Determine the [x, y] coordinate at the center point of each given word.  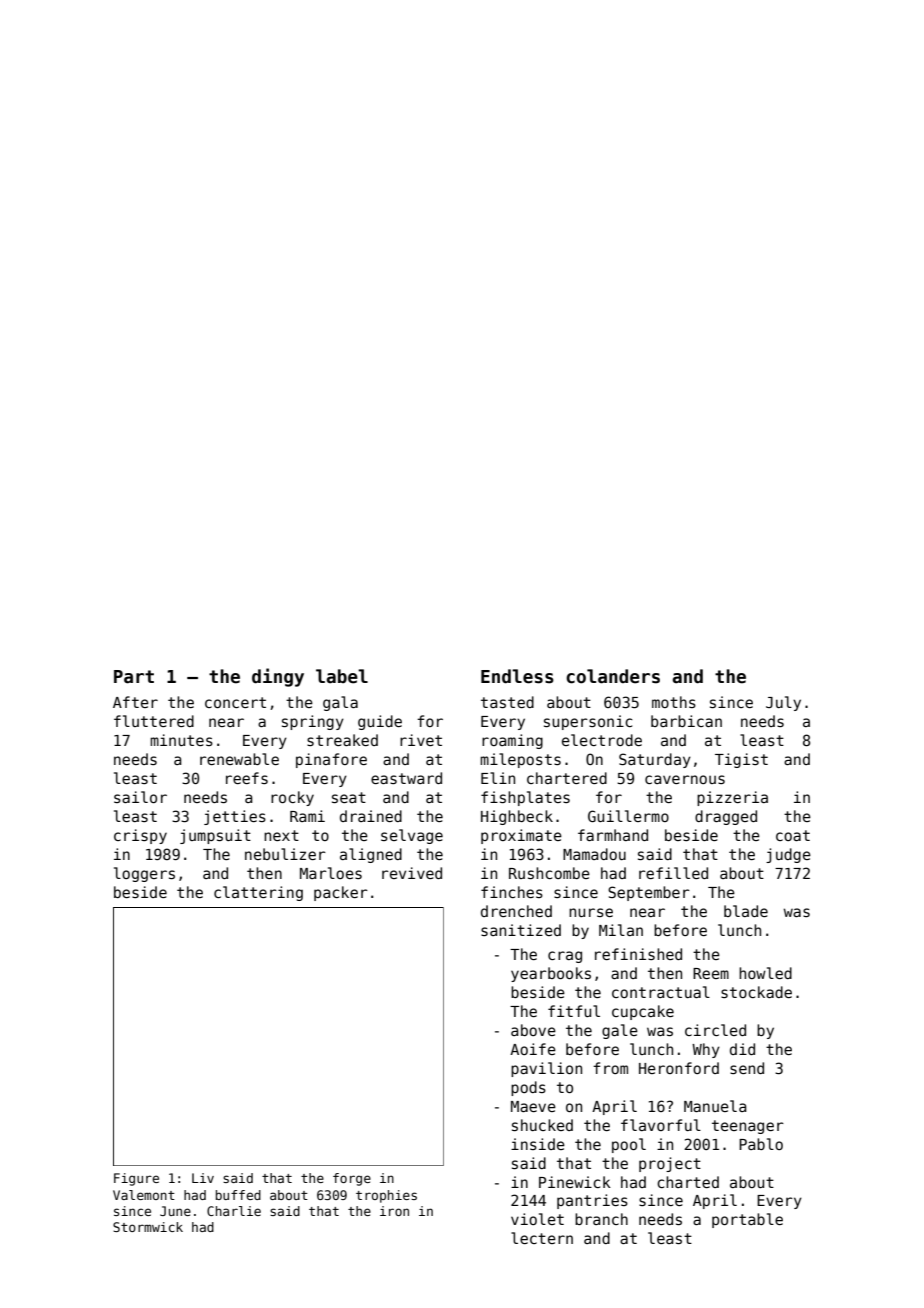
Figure [136, 1179]
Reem [711, 973]
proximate [521, 836]
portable [747, 1220]
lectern [542, 1238]
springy [313, 722]
